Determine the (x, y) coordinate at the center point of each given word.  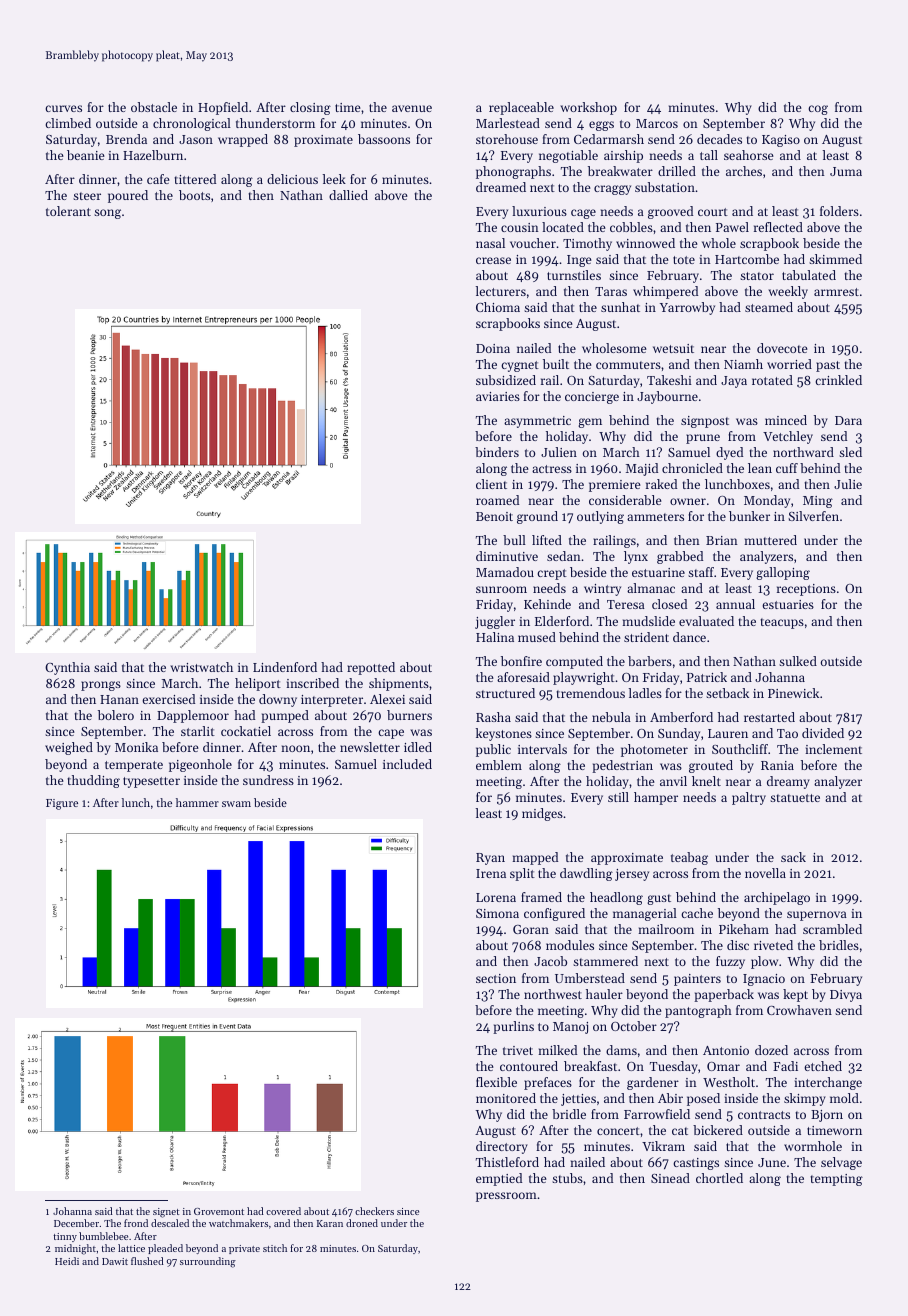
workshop (588, 108)
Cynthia (67, 668)
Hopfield (223, 108)
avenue (412, 108)
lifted (547, 540)
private (244, 1249)
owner (688, 501)
